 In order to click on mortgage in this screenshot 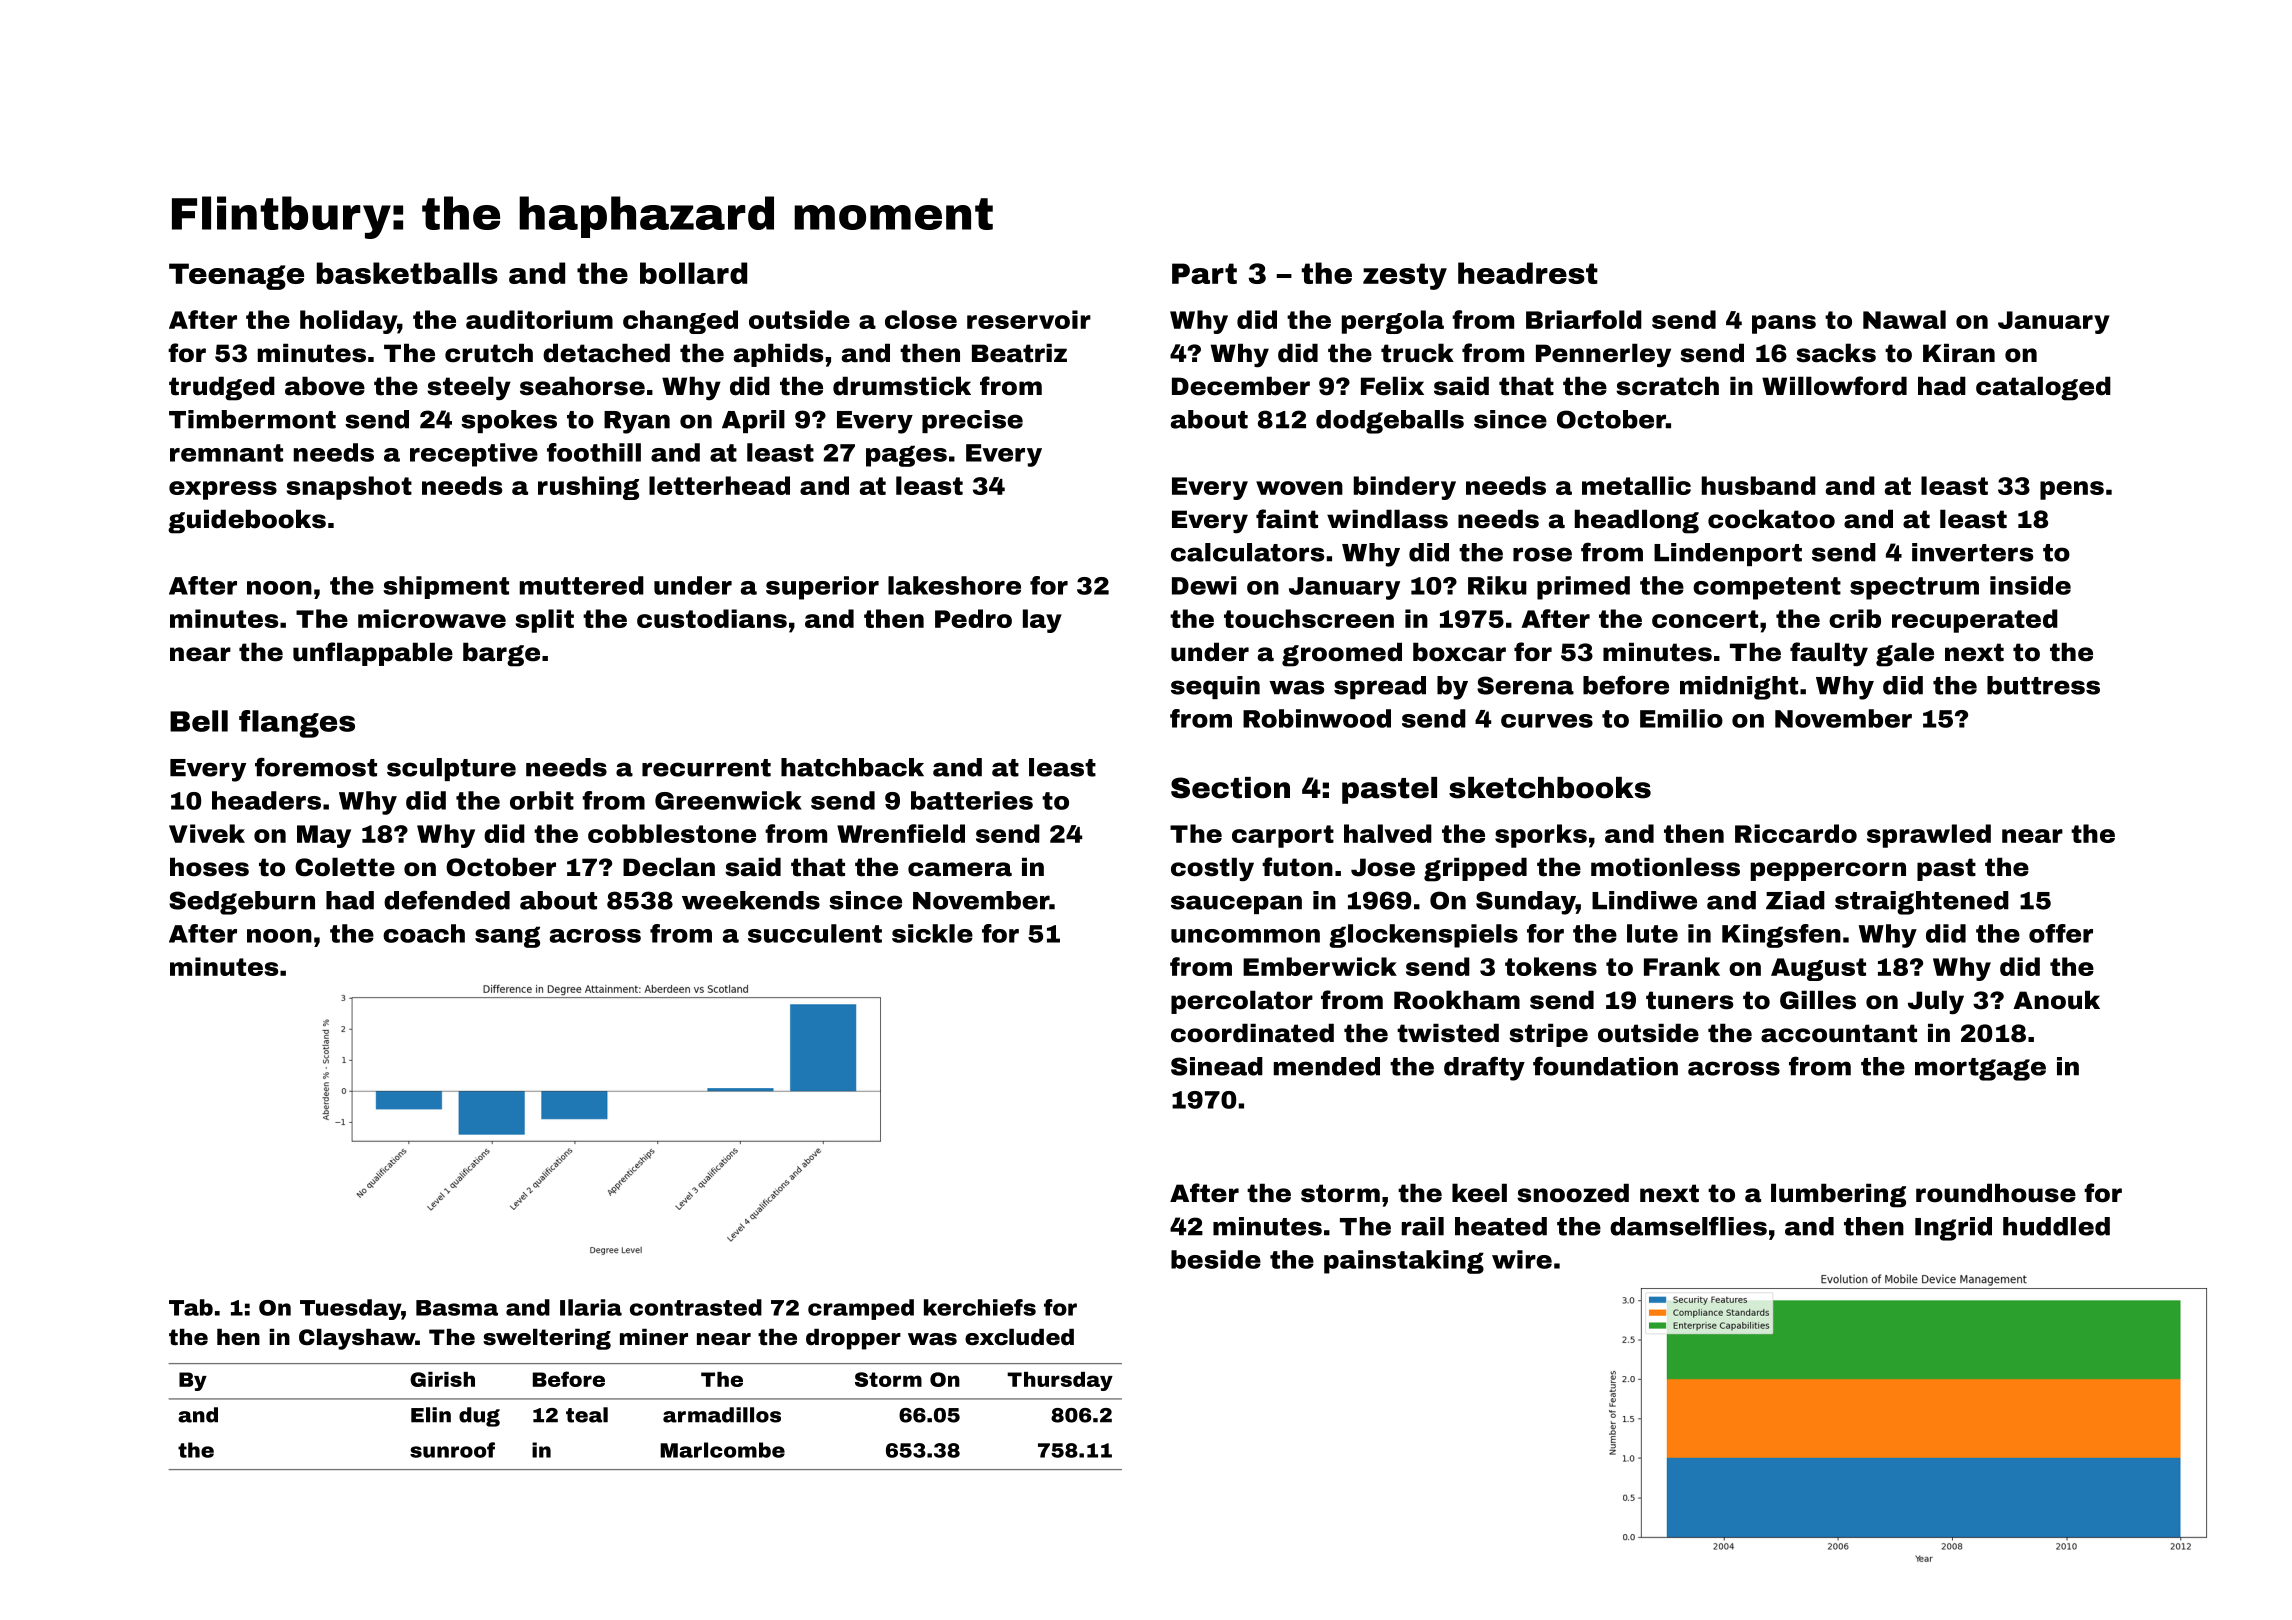, I will do `click(1980, 1069)`.
